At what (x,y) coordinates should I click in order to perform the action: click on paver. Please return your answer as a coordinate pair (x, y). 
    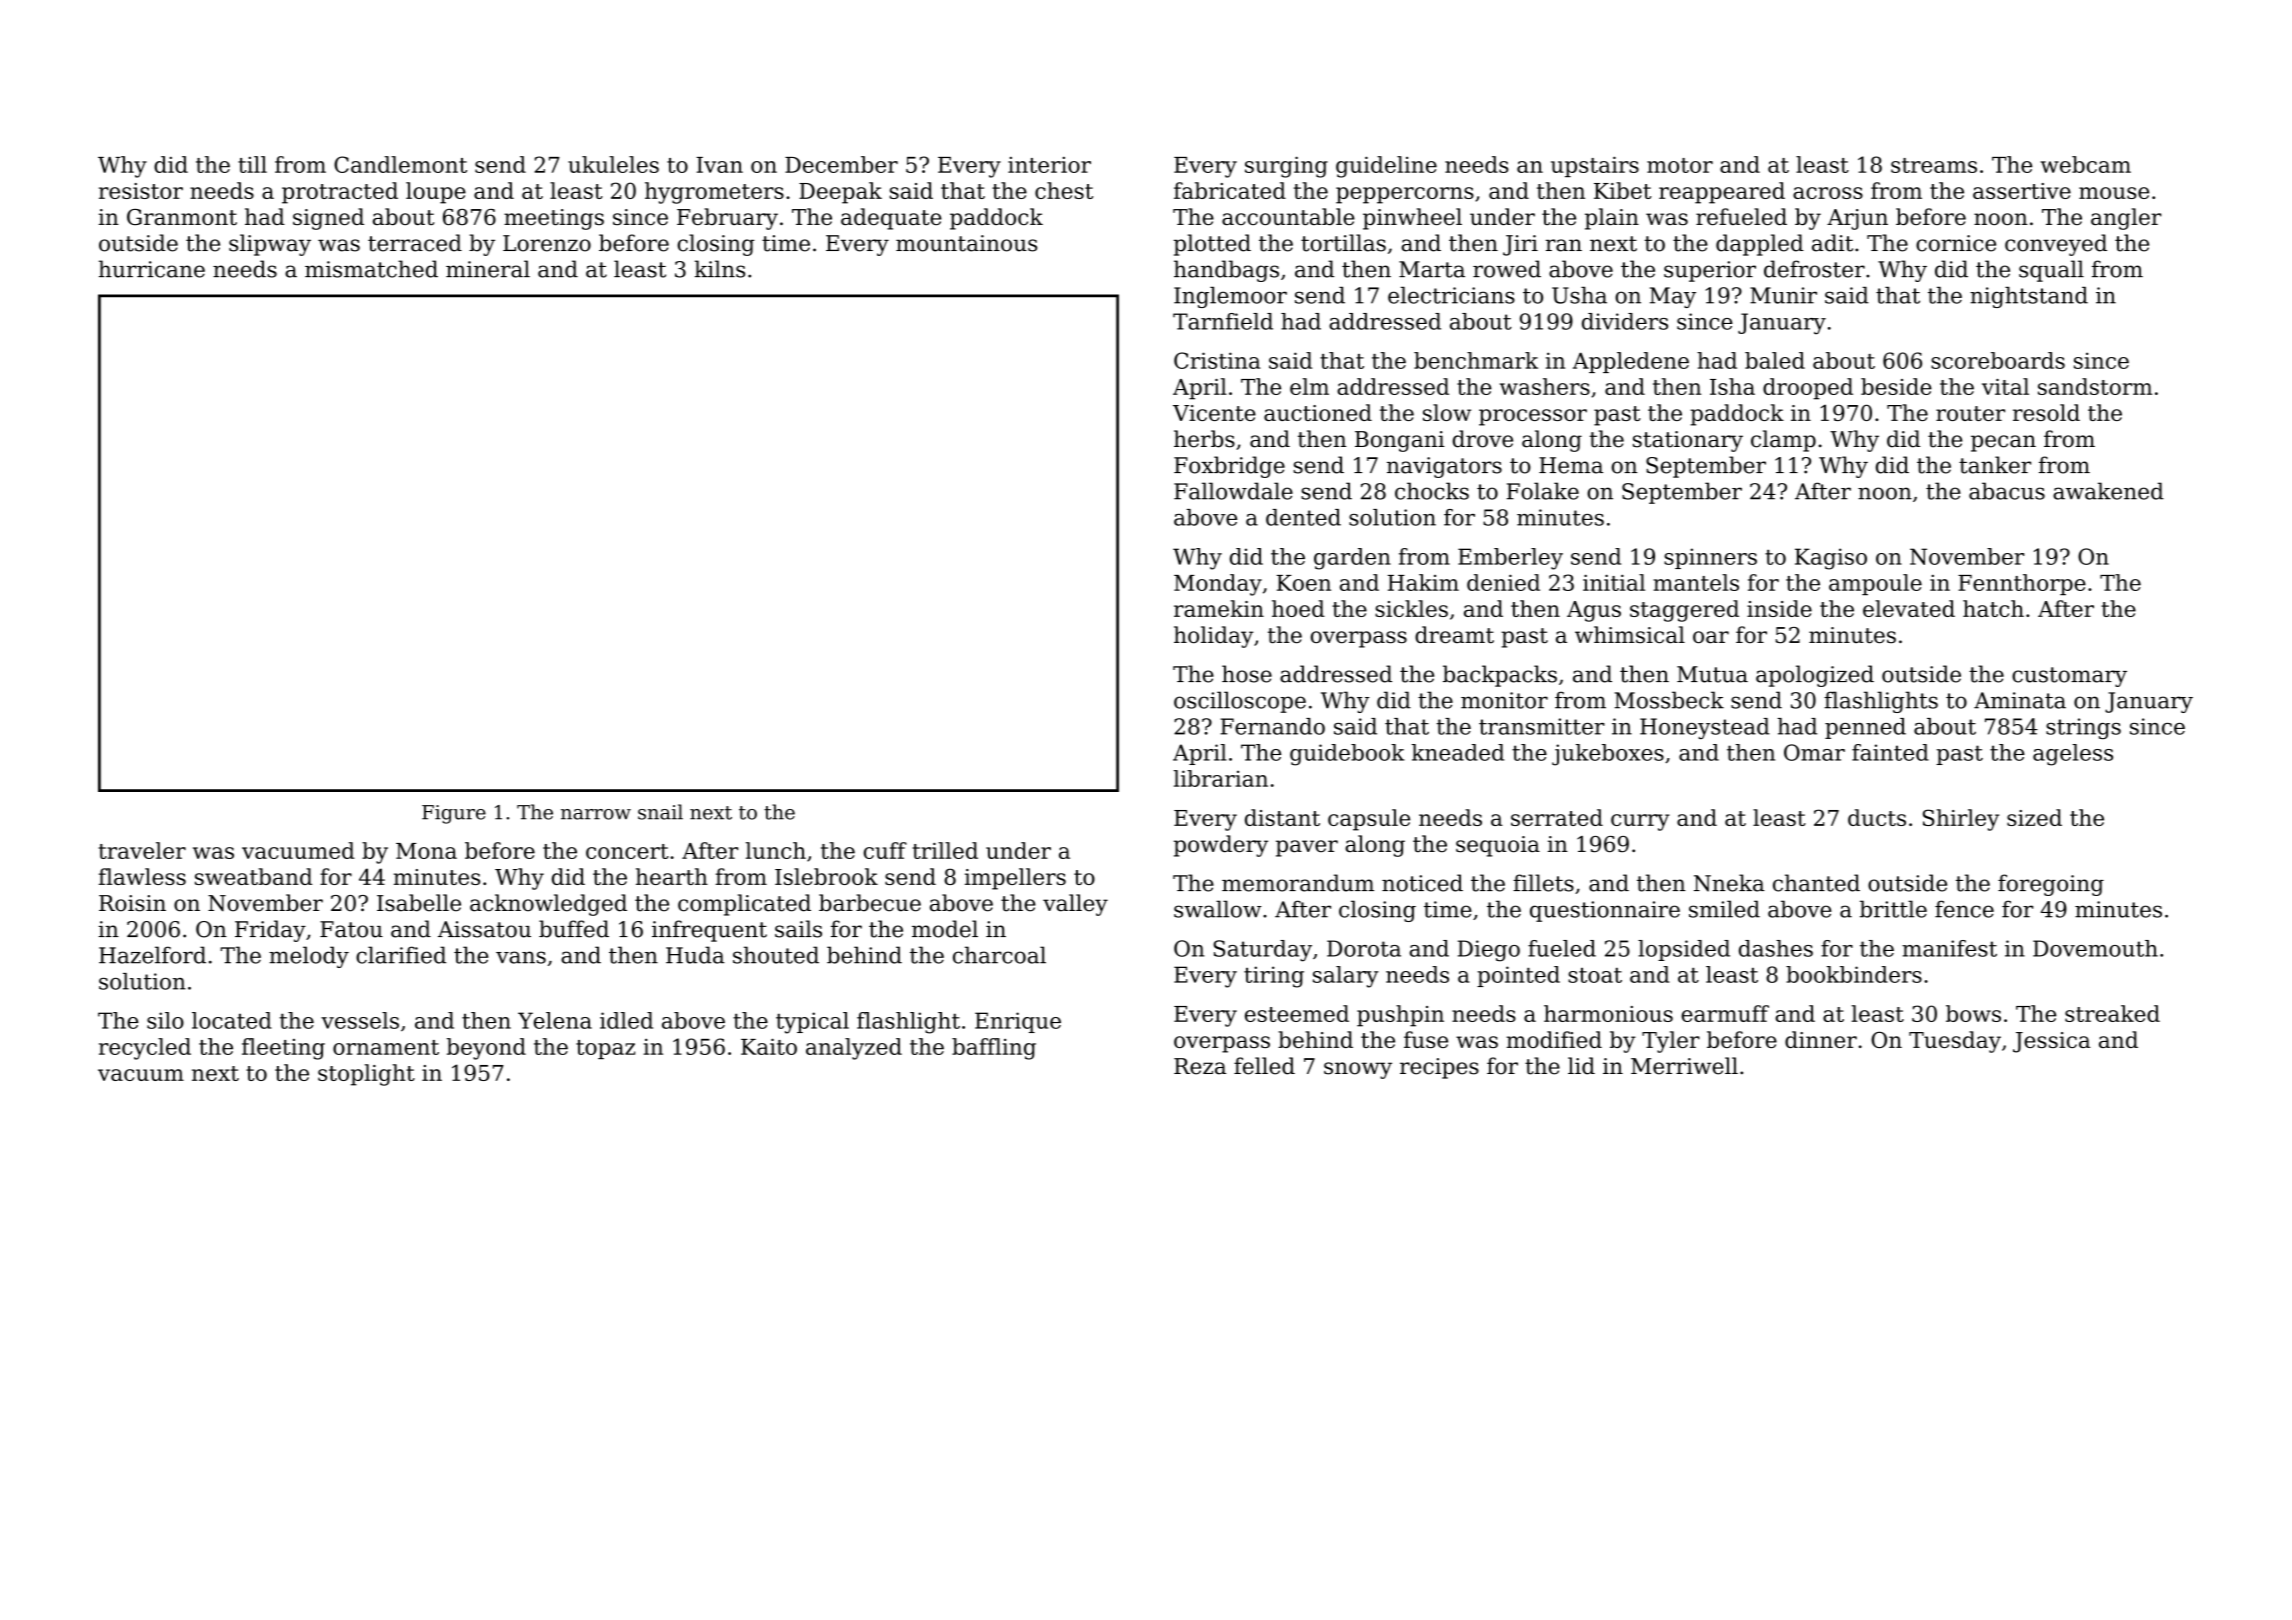
    Looking at the image, I should click on (1307, 848).
